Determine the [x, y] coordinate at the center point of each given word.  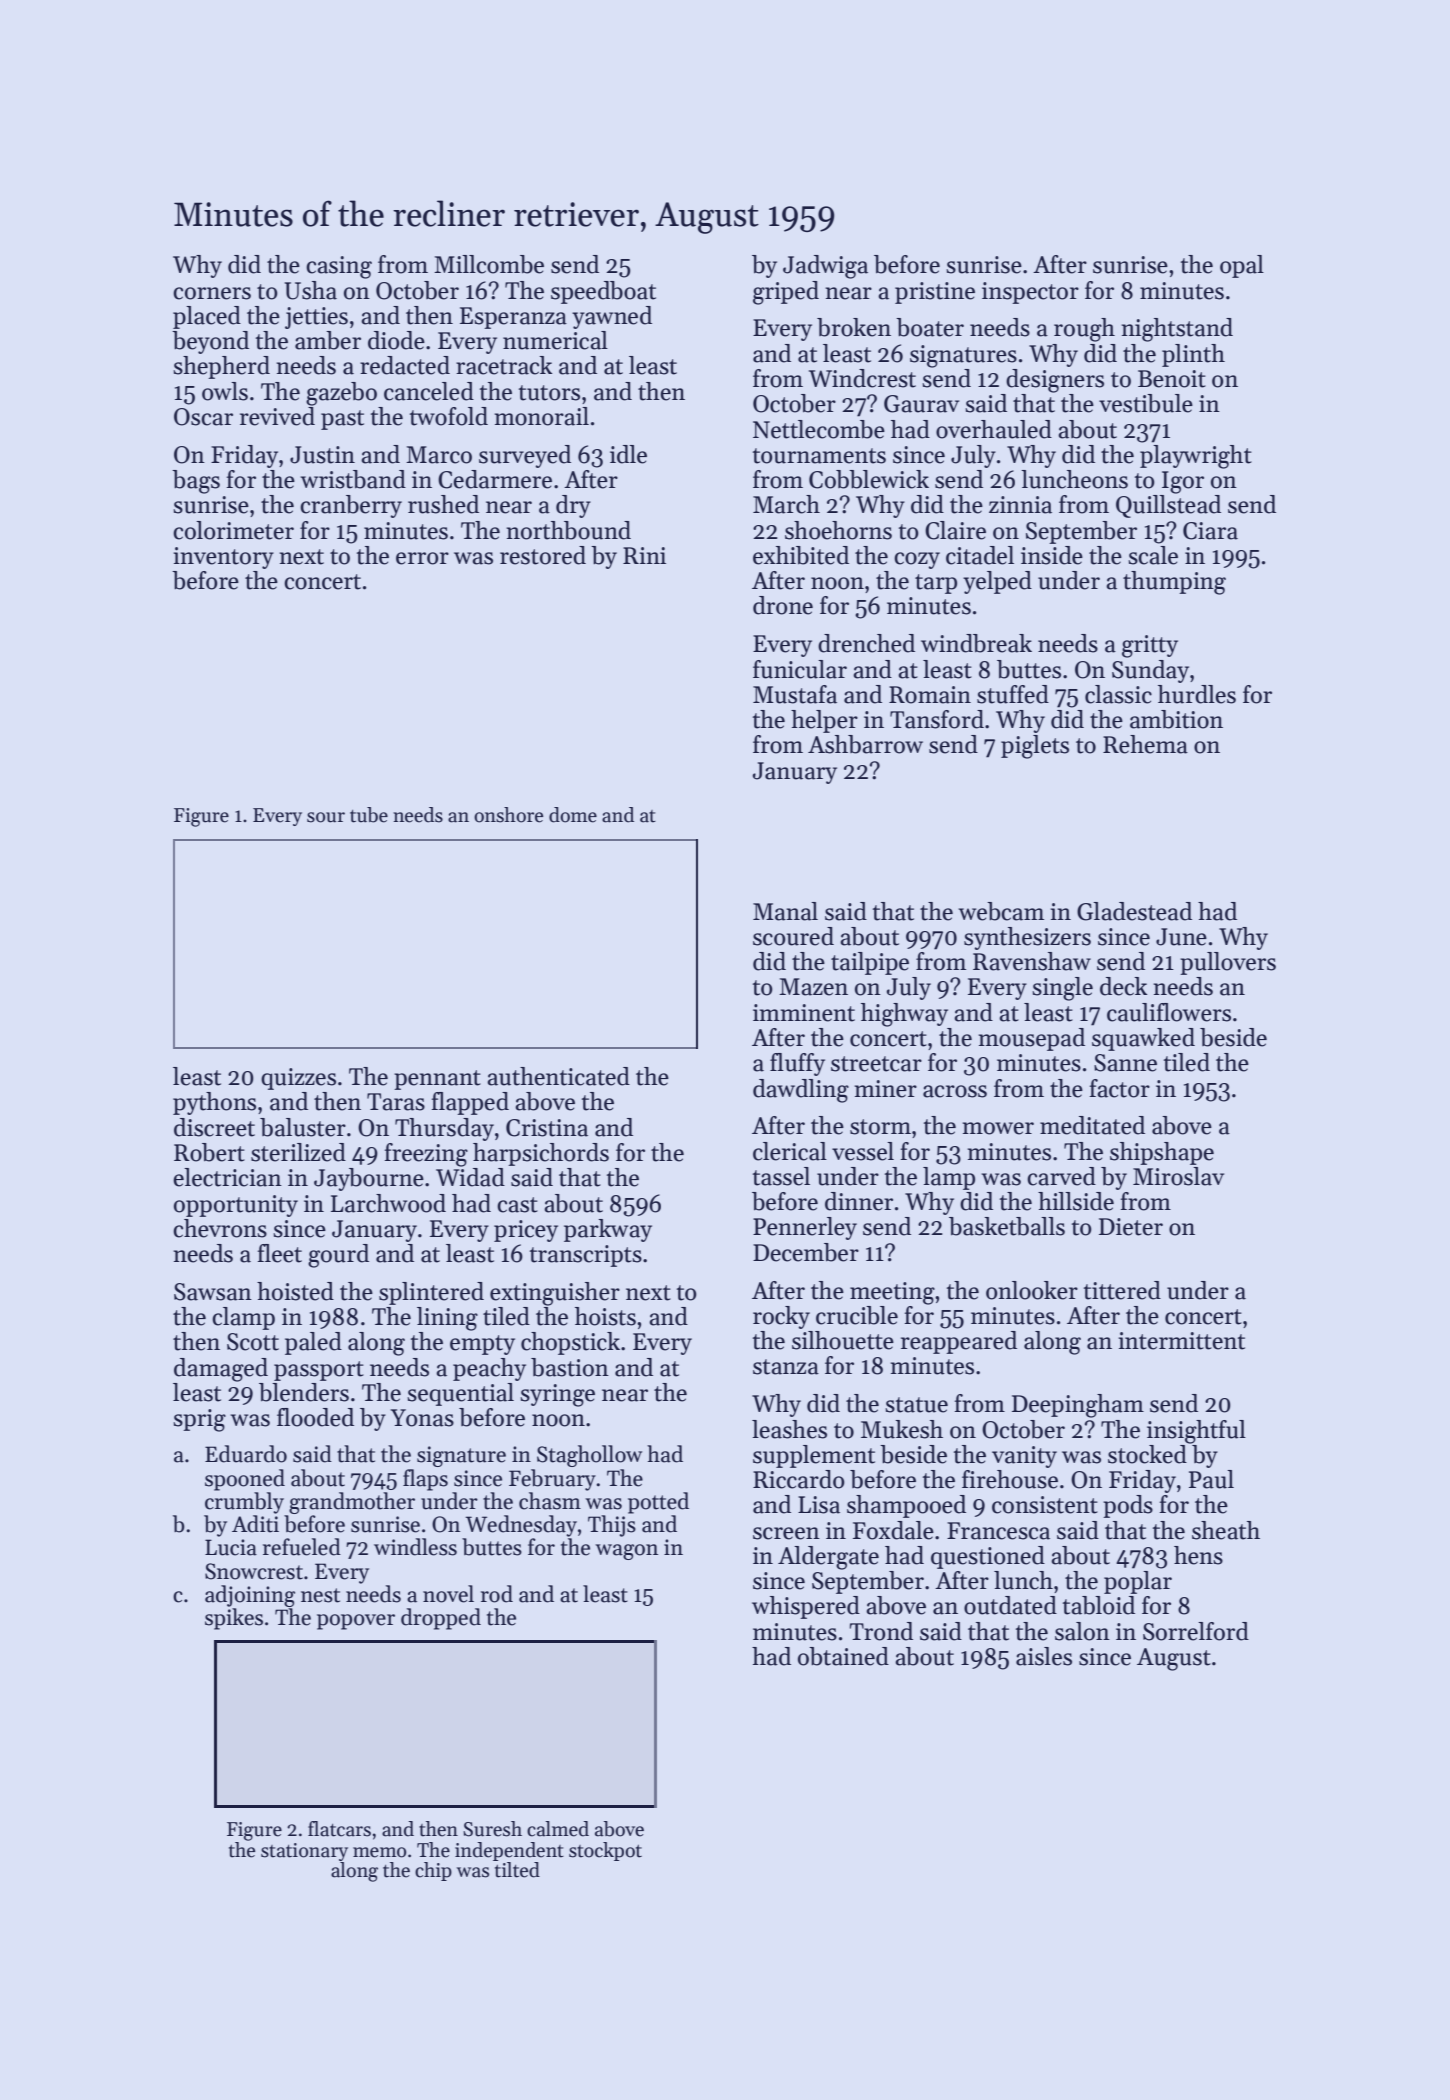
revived [277, 416]
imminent [804, 1013]
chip [433, 1871]
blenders [304, 1392]
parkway [608, 1230]
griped [786, 293]
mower [998, 1128]
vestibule [1146, 403]
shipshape [1162, 1153]
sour [326, 817]
